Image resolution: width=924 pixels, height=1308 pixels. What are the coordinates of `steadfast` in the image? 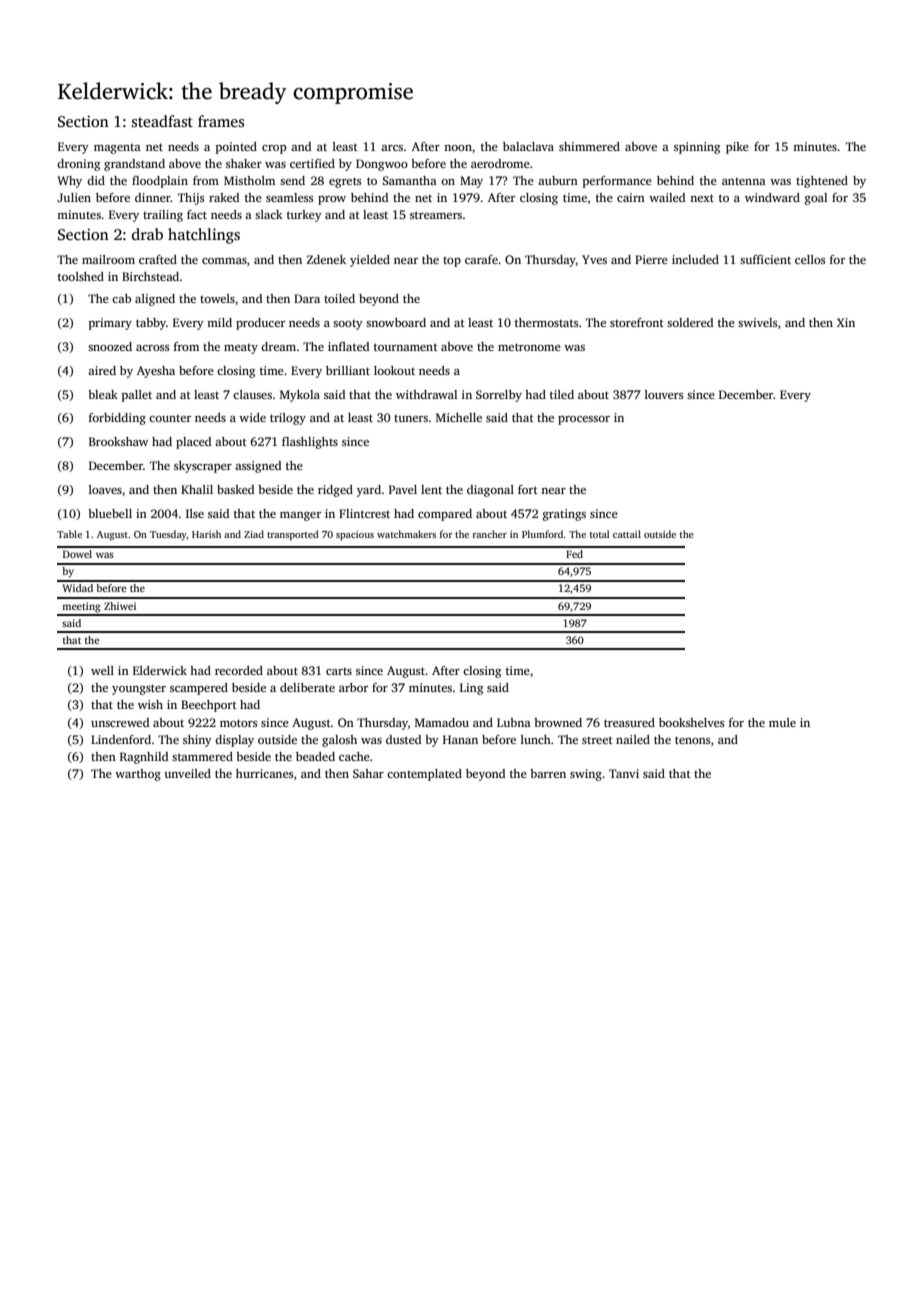 It's located at (162, 121).
